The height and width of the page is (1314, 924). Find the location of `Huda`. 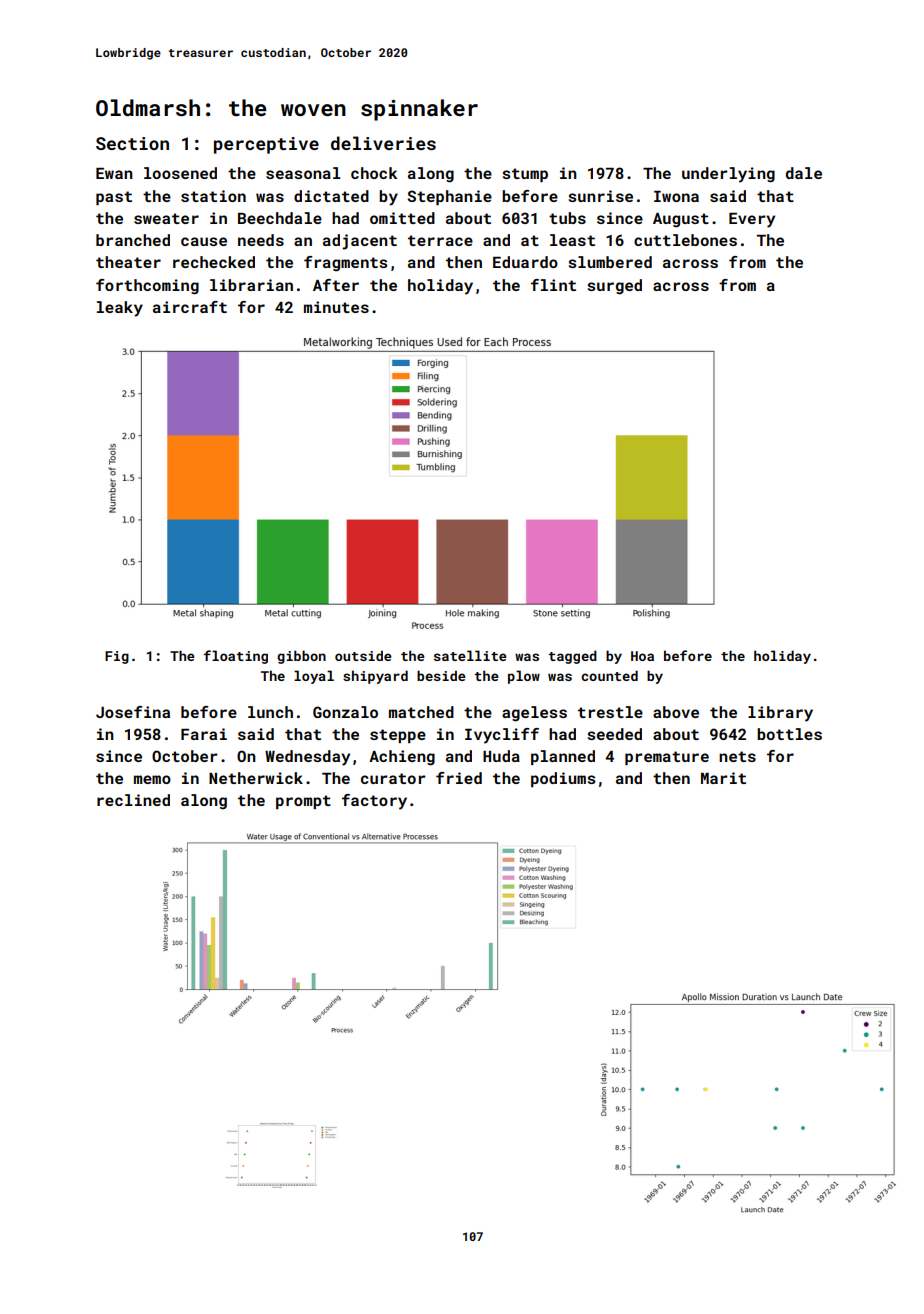

Huda is located at coordinates (501, 756).
